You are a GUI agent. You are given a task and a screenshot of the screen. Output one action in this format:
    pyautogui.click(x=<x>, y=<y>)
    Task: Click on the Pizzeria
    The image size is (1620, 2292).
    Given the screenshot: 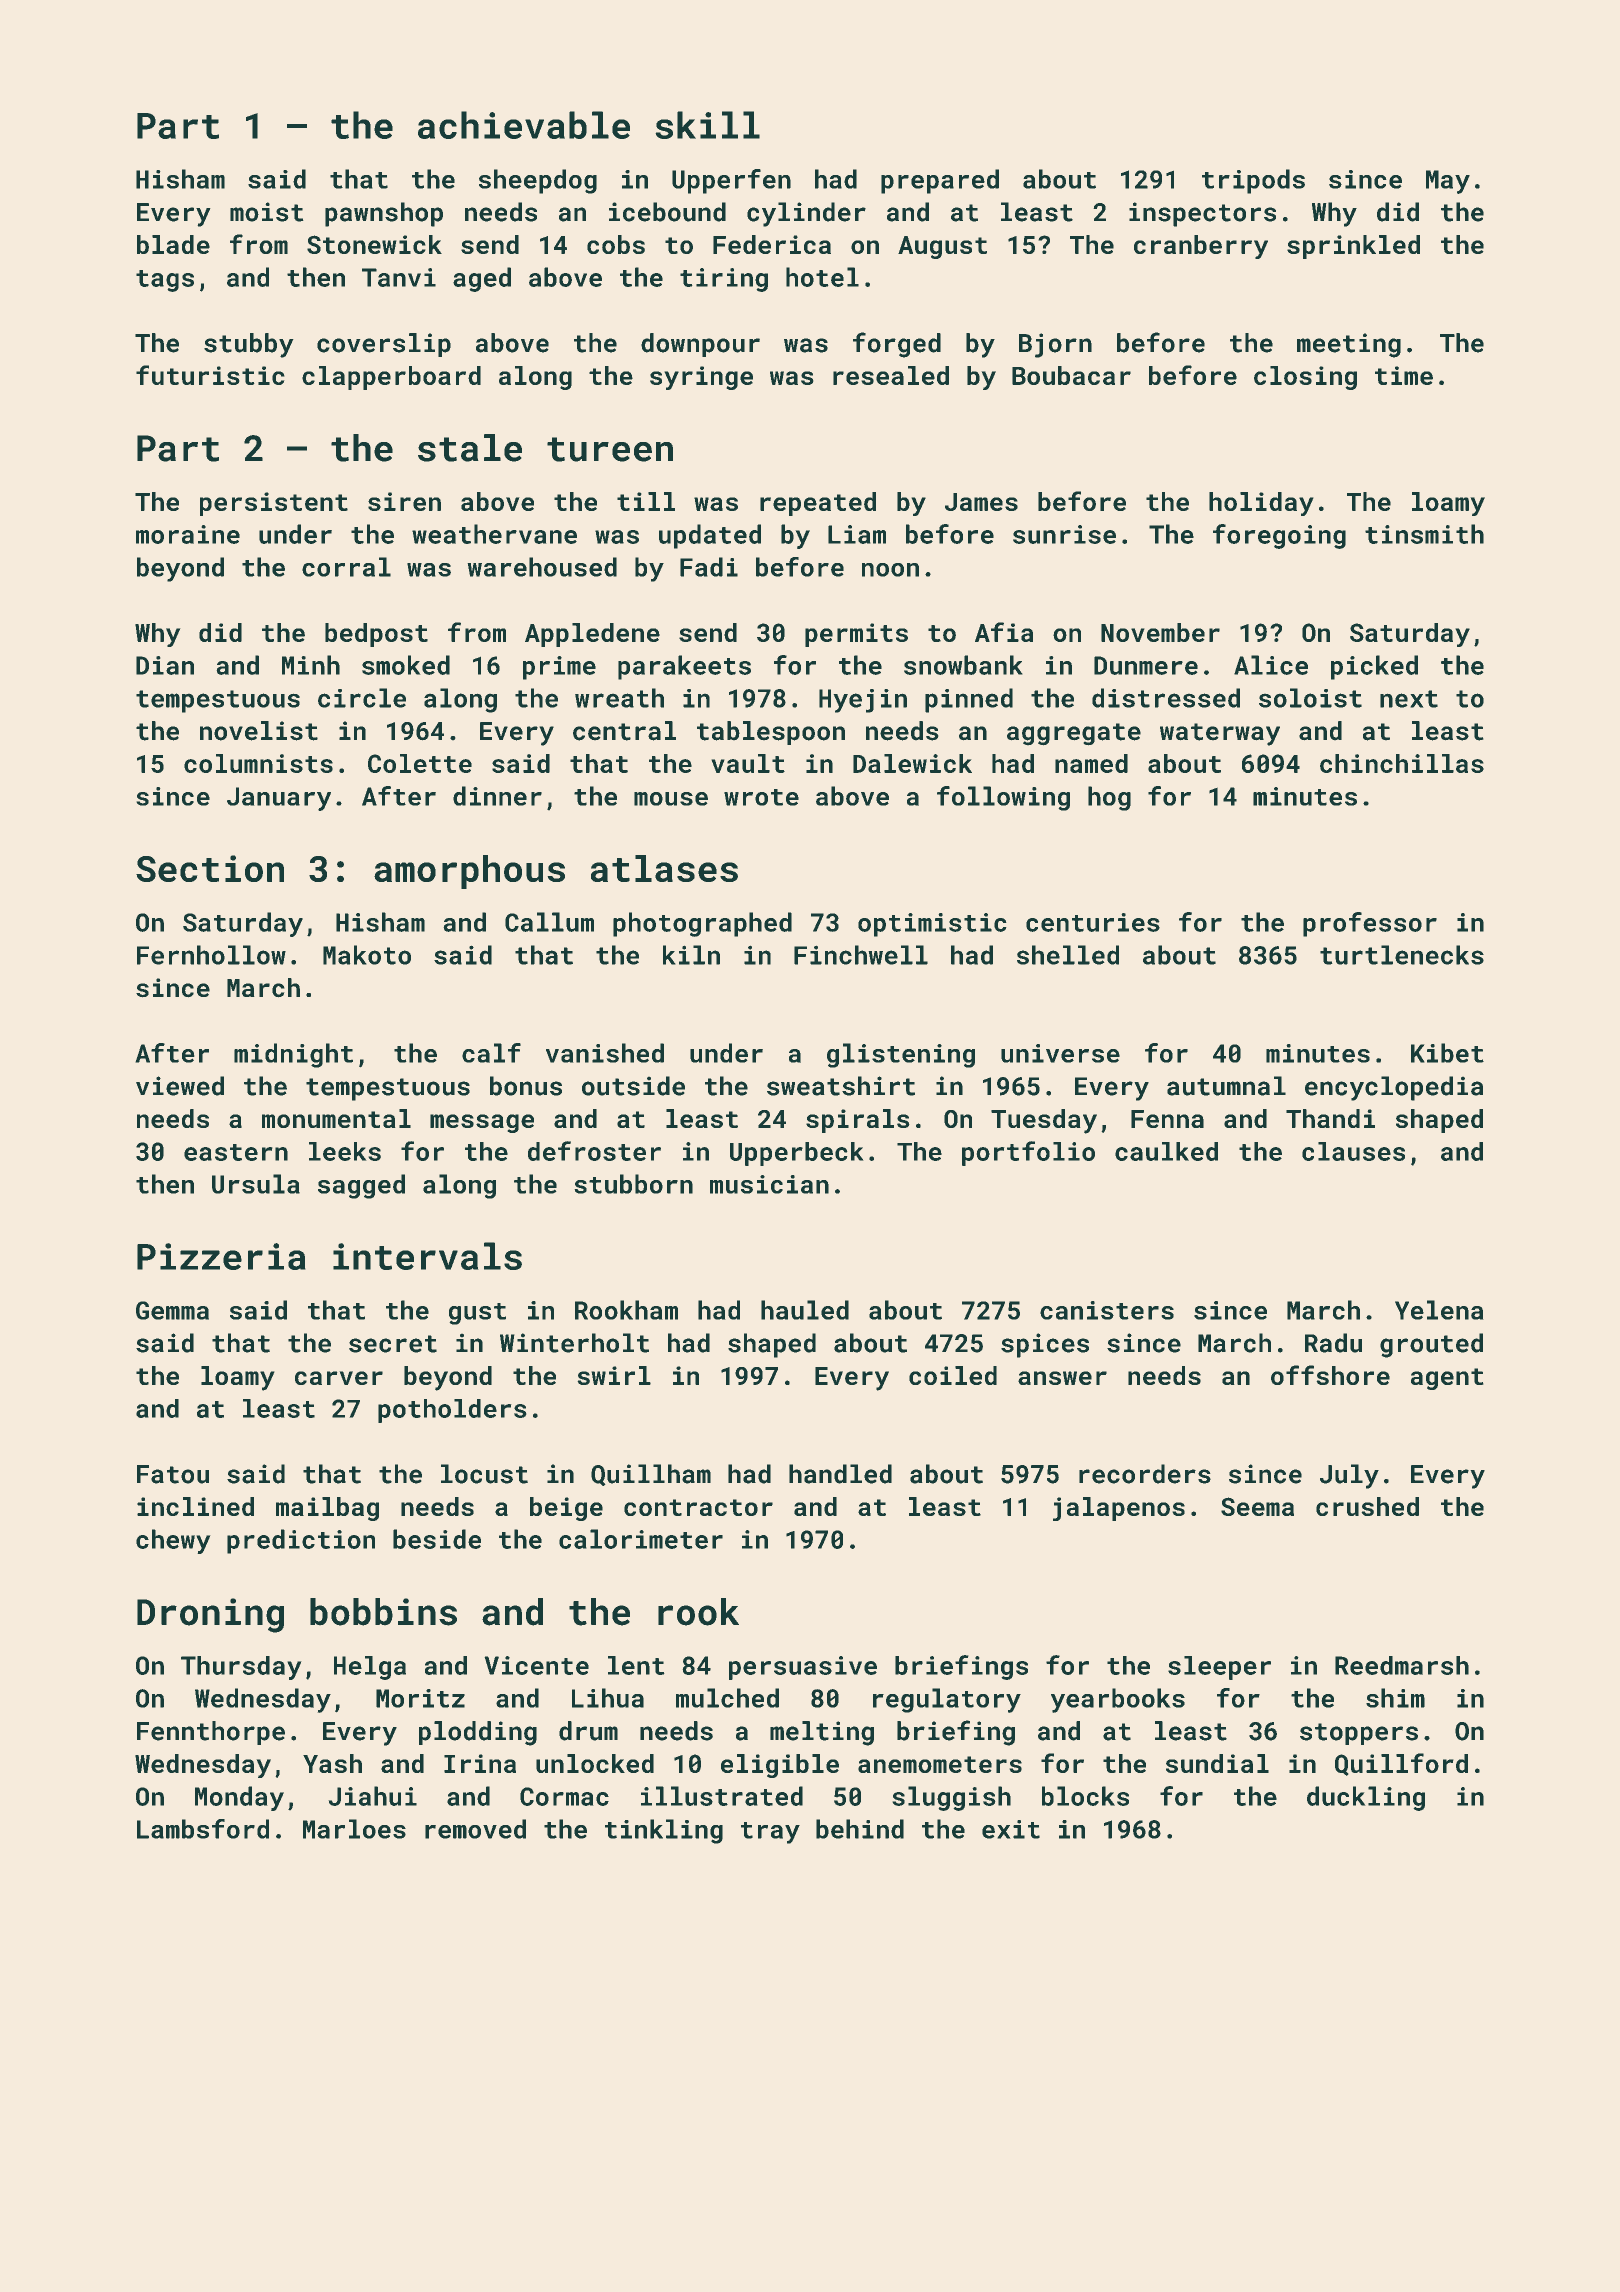 What is the action you would take?
    pyautogui.click(x=221, y=1256)
